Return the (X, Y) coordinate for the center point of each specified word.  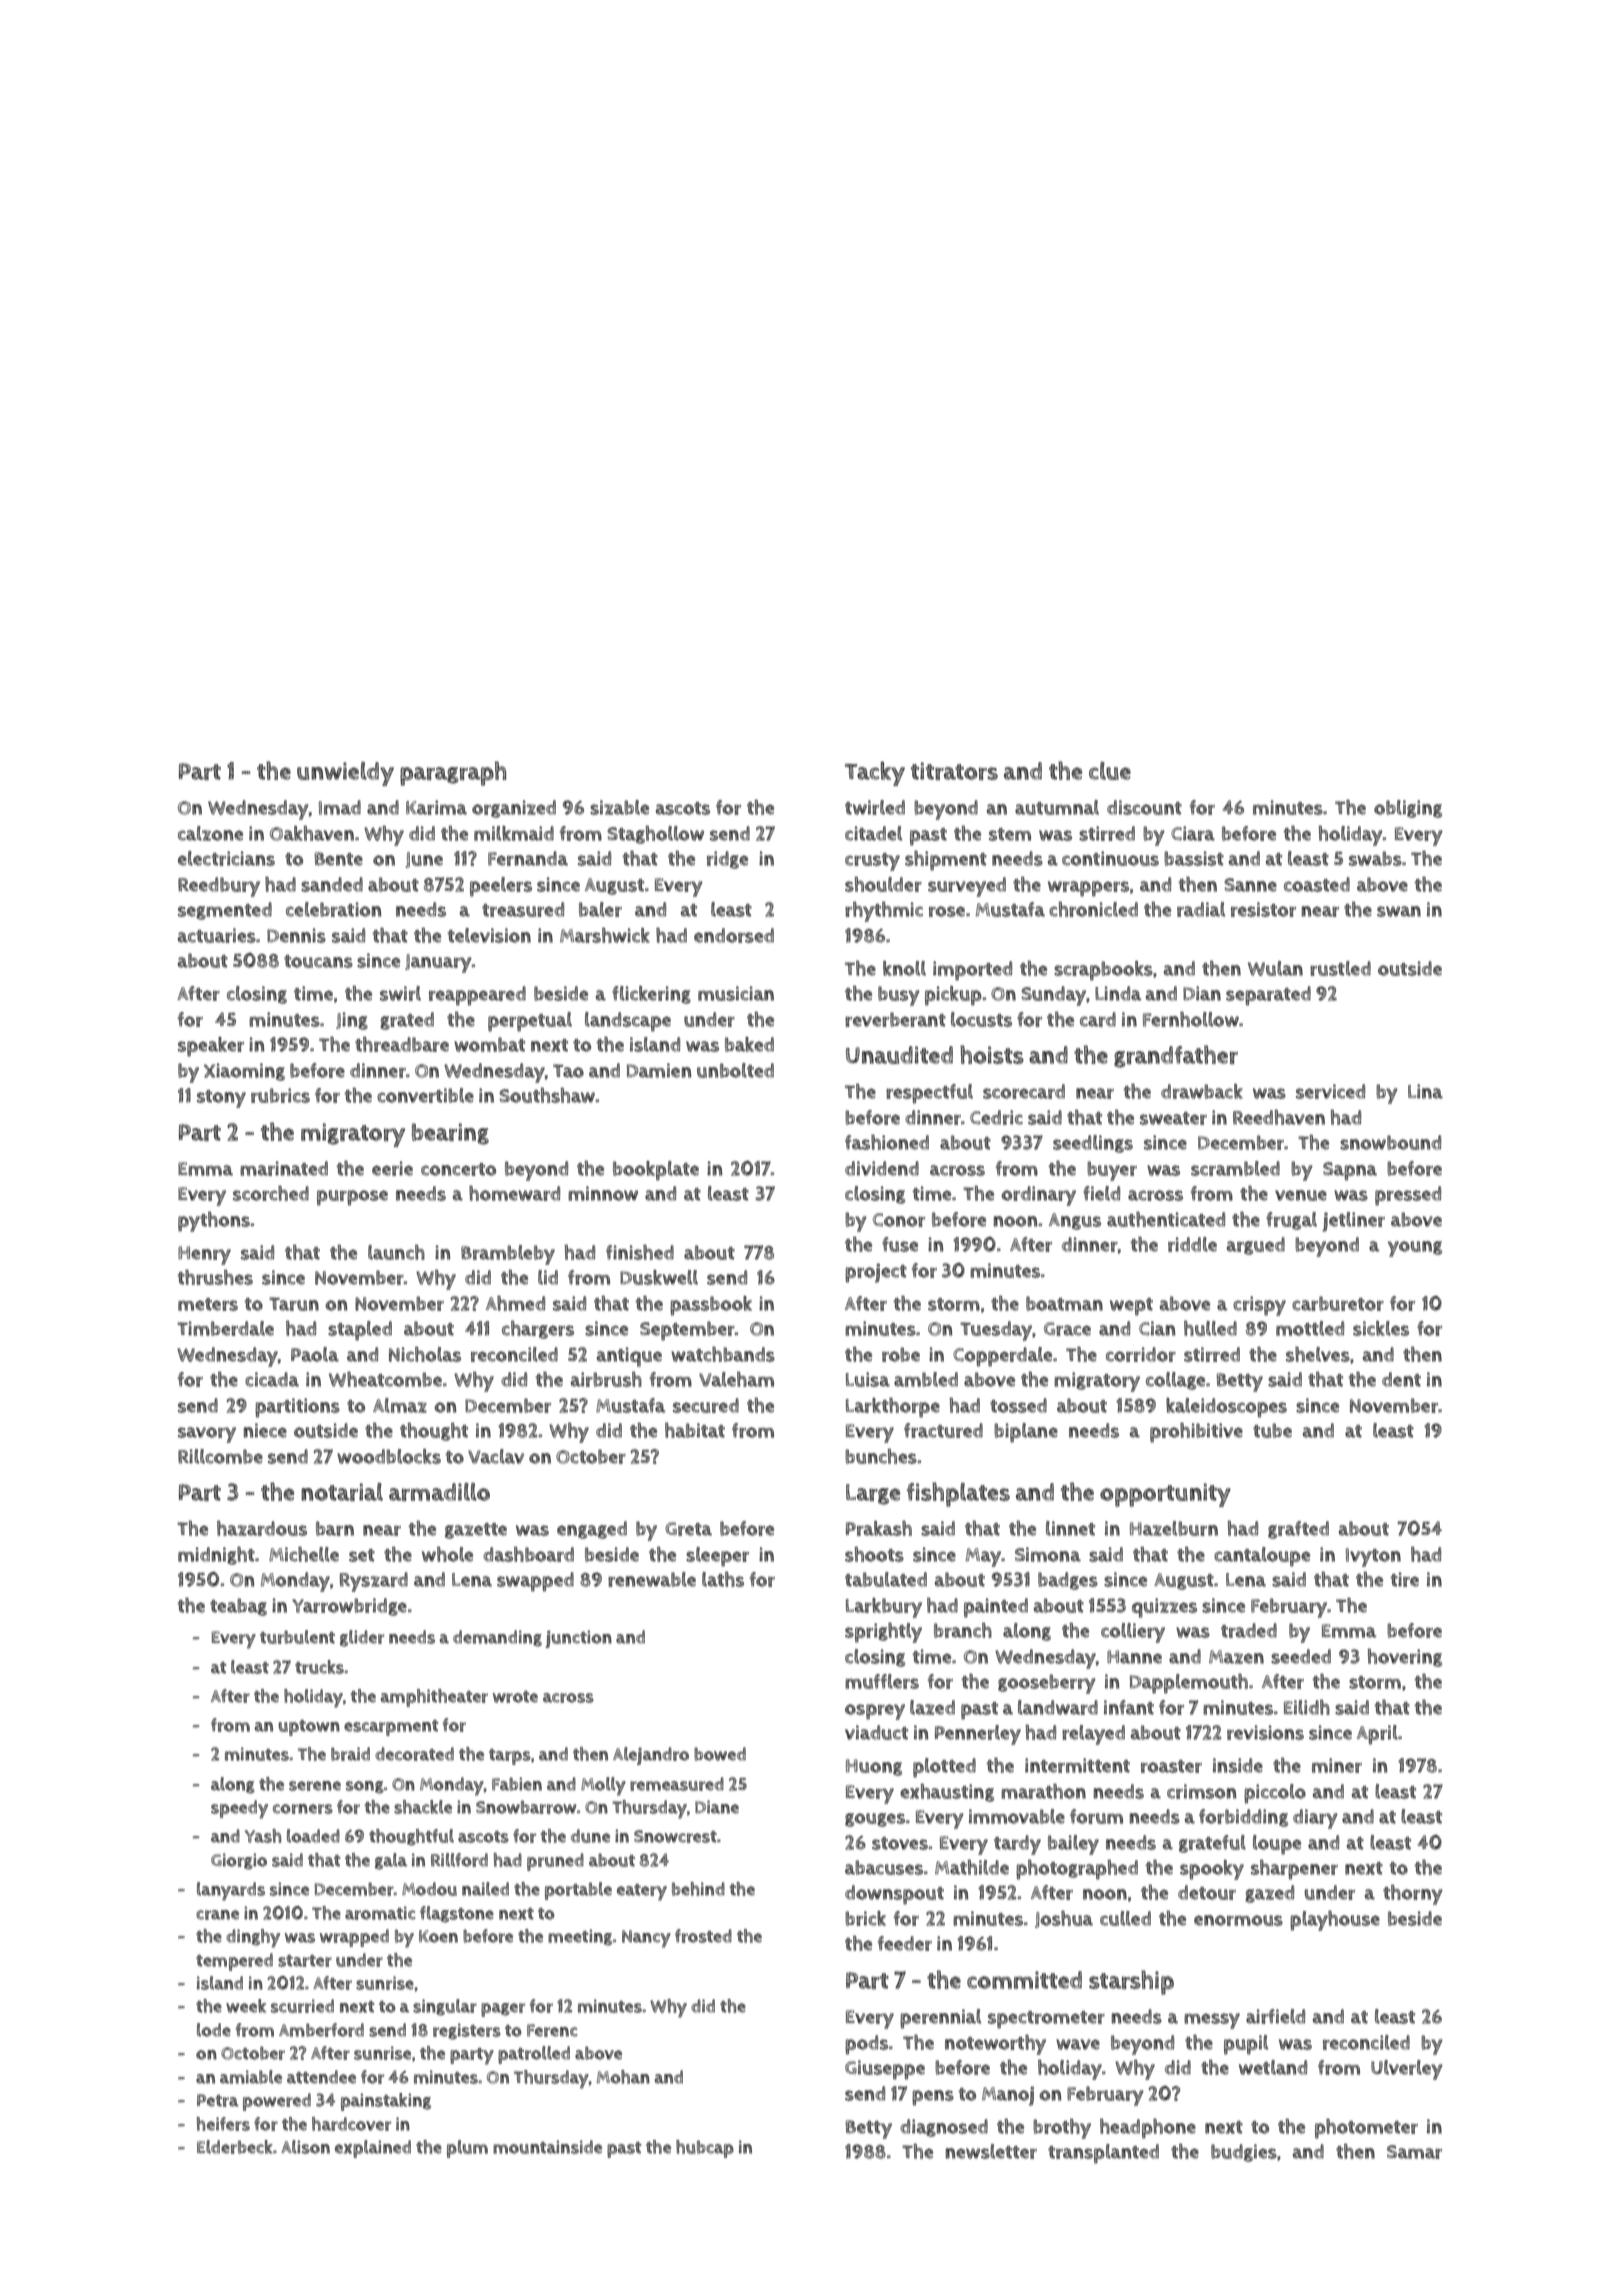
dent (1401, 1379)
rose (947, 911)
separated (1268, 996)
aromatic (380, 1913)
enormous (1238, 1920)
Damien (659, 1070)
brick (865, 1918)
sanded (332, 884)
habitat (695, 1430)
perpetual (530, 1022)
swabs (1375, 858)
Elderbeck (235, 2147)
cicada (272, 1379)
